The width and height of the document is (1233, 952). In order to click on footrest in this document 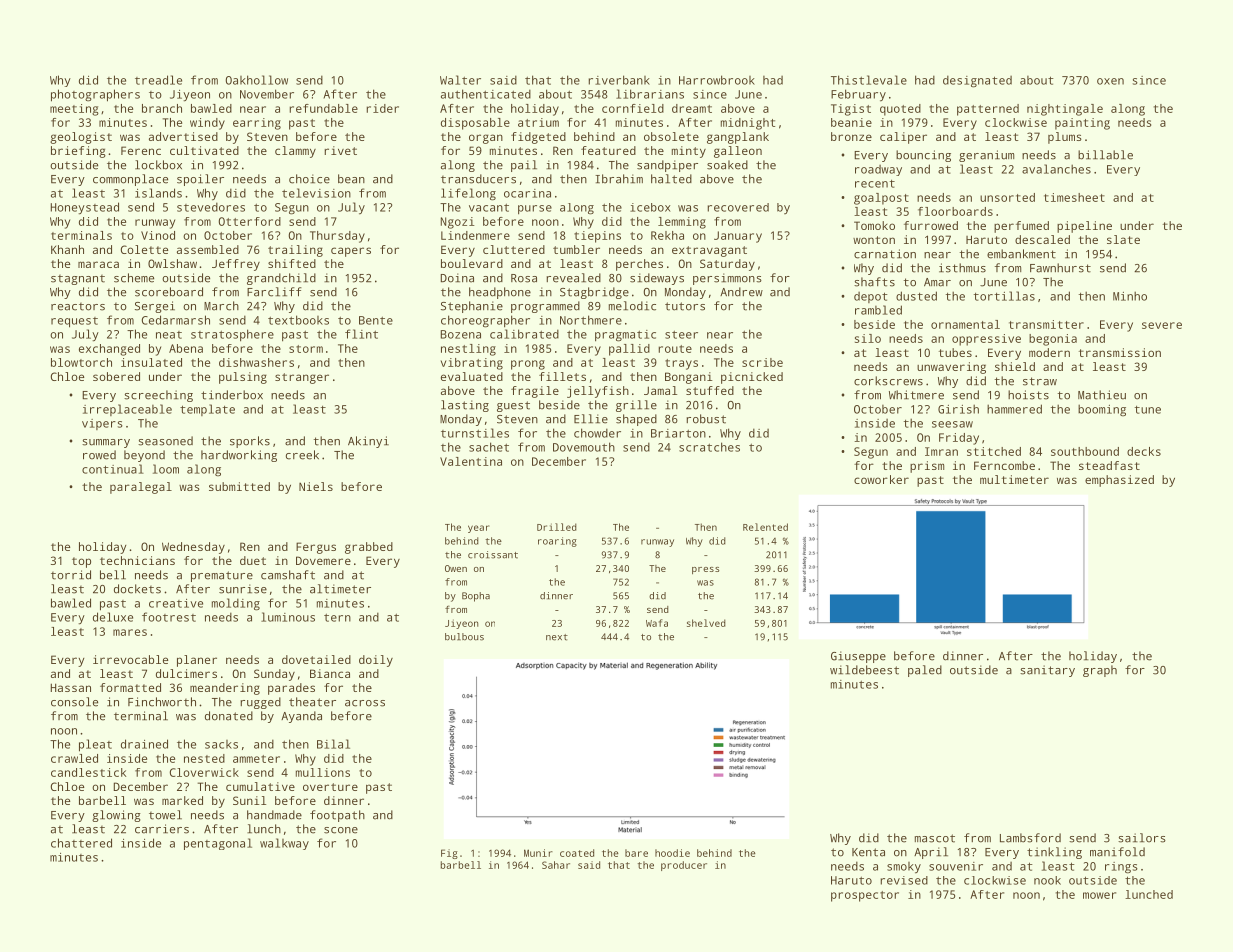, I will do `click(169, 617)`.
